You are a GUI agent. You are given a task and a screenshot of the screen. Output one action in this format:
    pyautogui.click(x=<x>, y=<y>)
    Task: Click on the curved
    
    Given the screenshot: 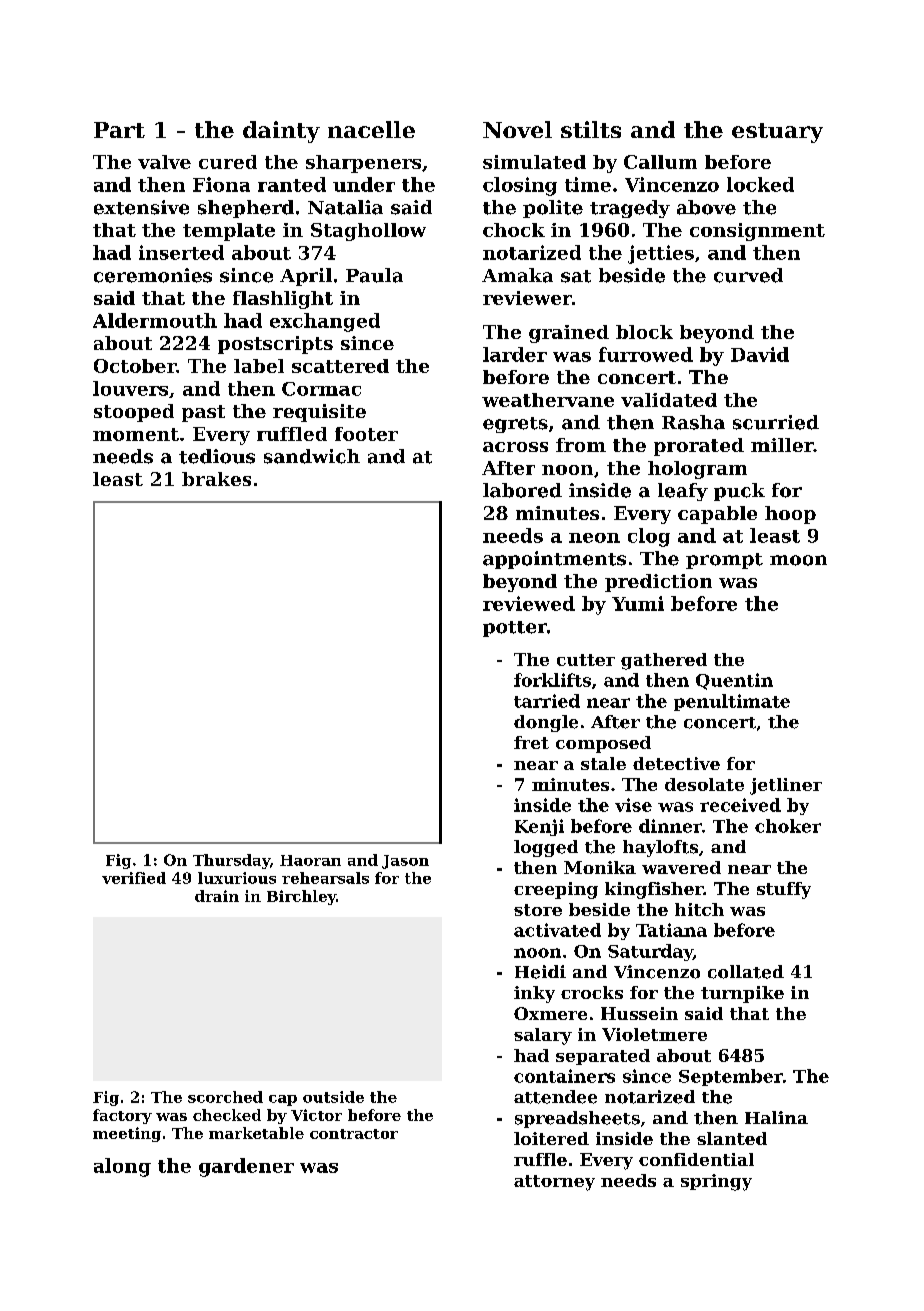 What is the action you would take?
    pyautogui.click(x=748, y=275)
